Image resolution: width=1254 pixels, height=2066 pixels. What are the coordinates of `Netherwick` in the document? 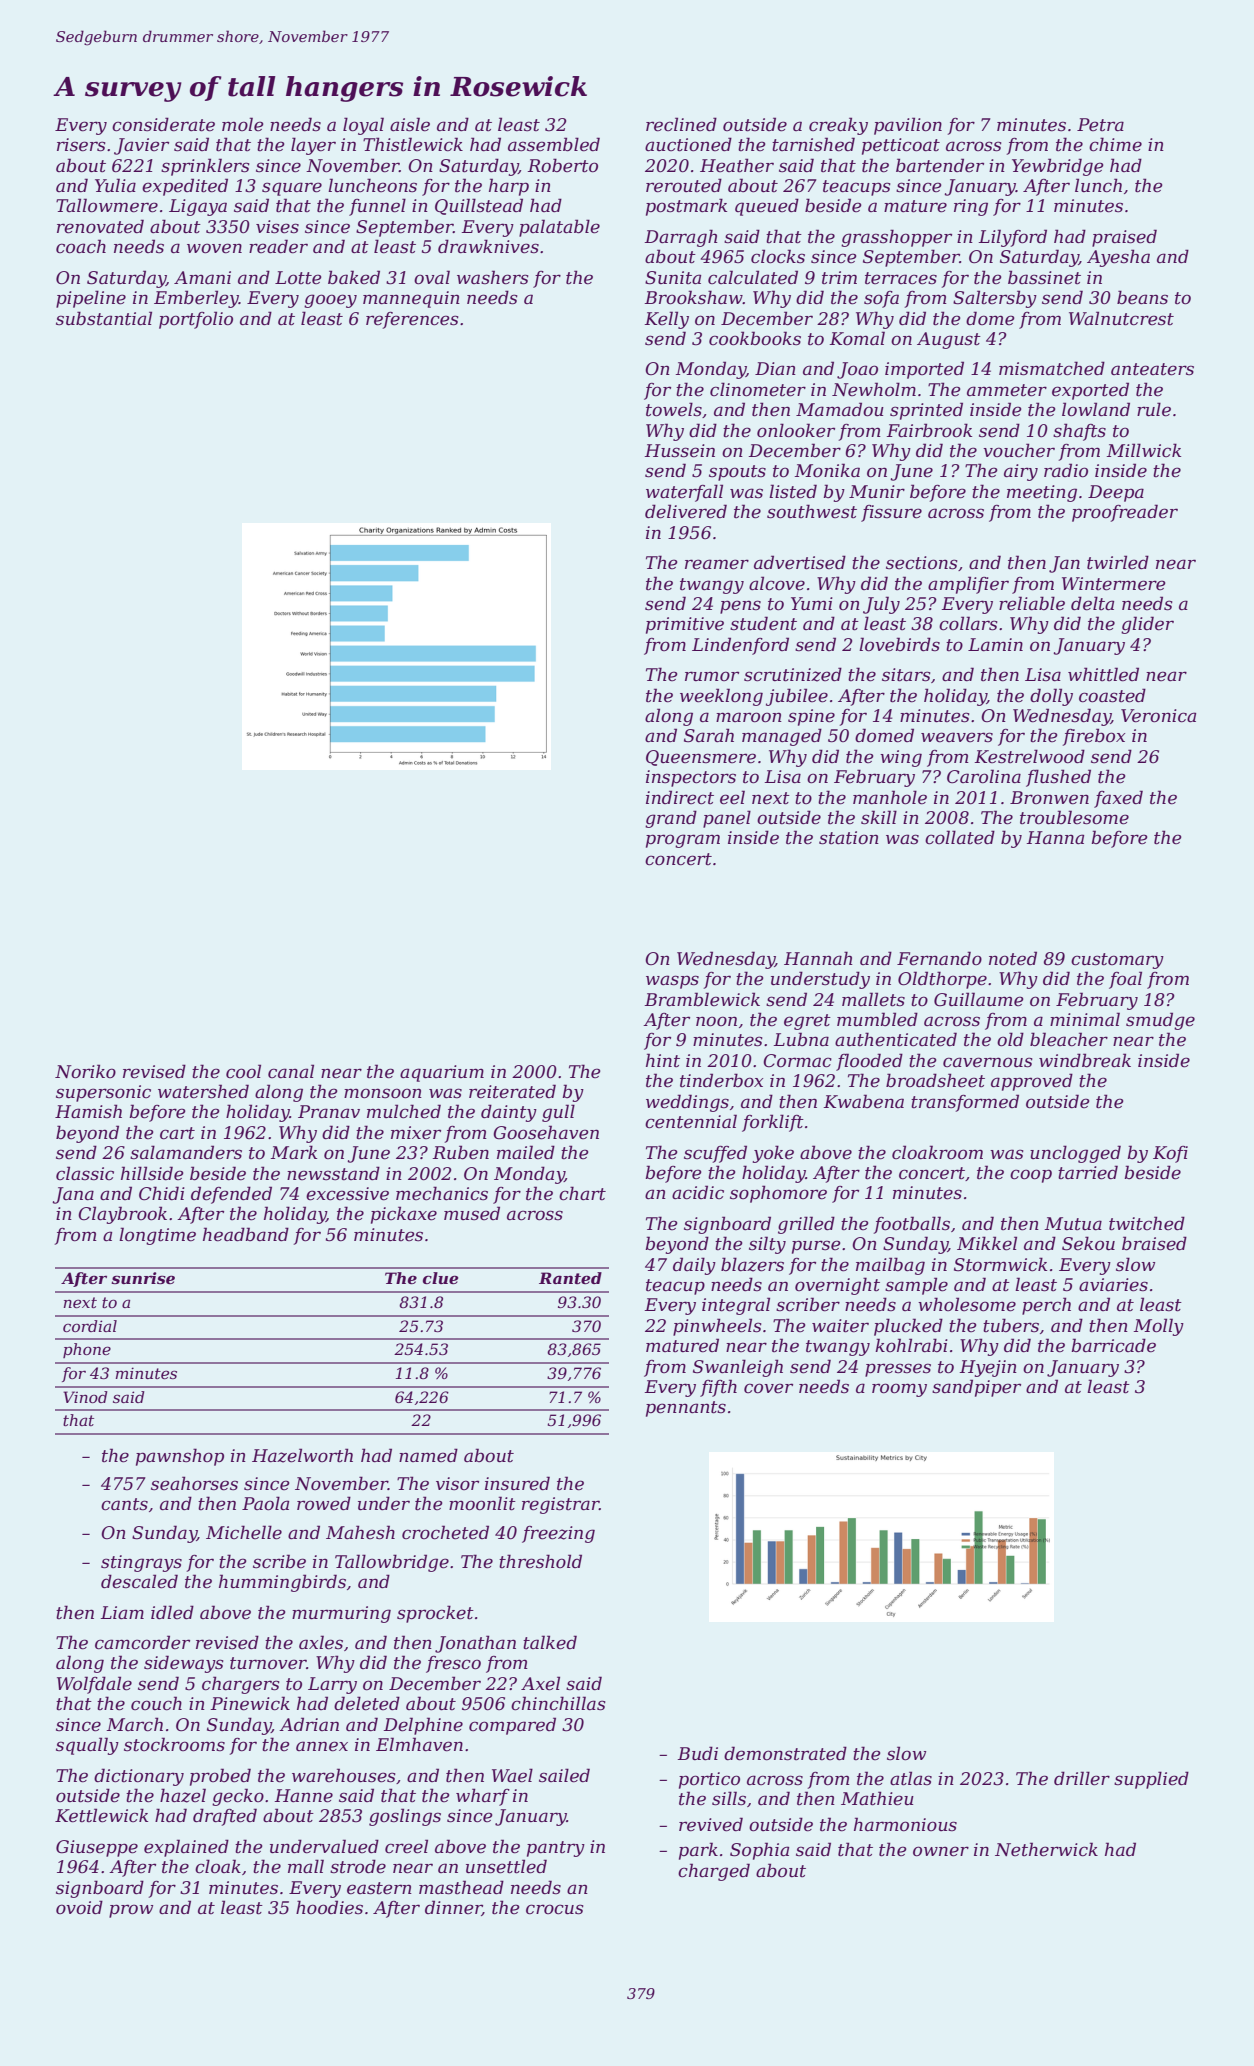 It's located at (1046, 1849).
